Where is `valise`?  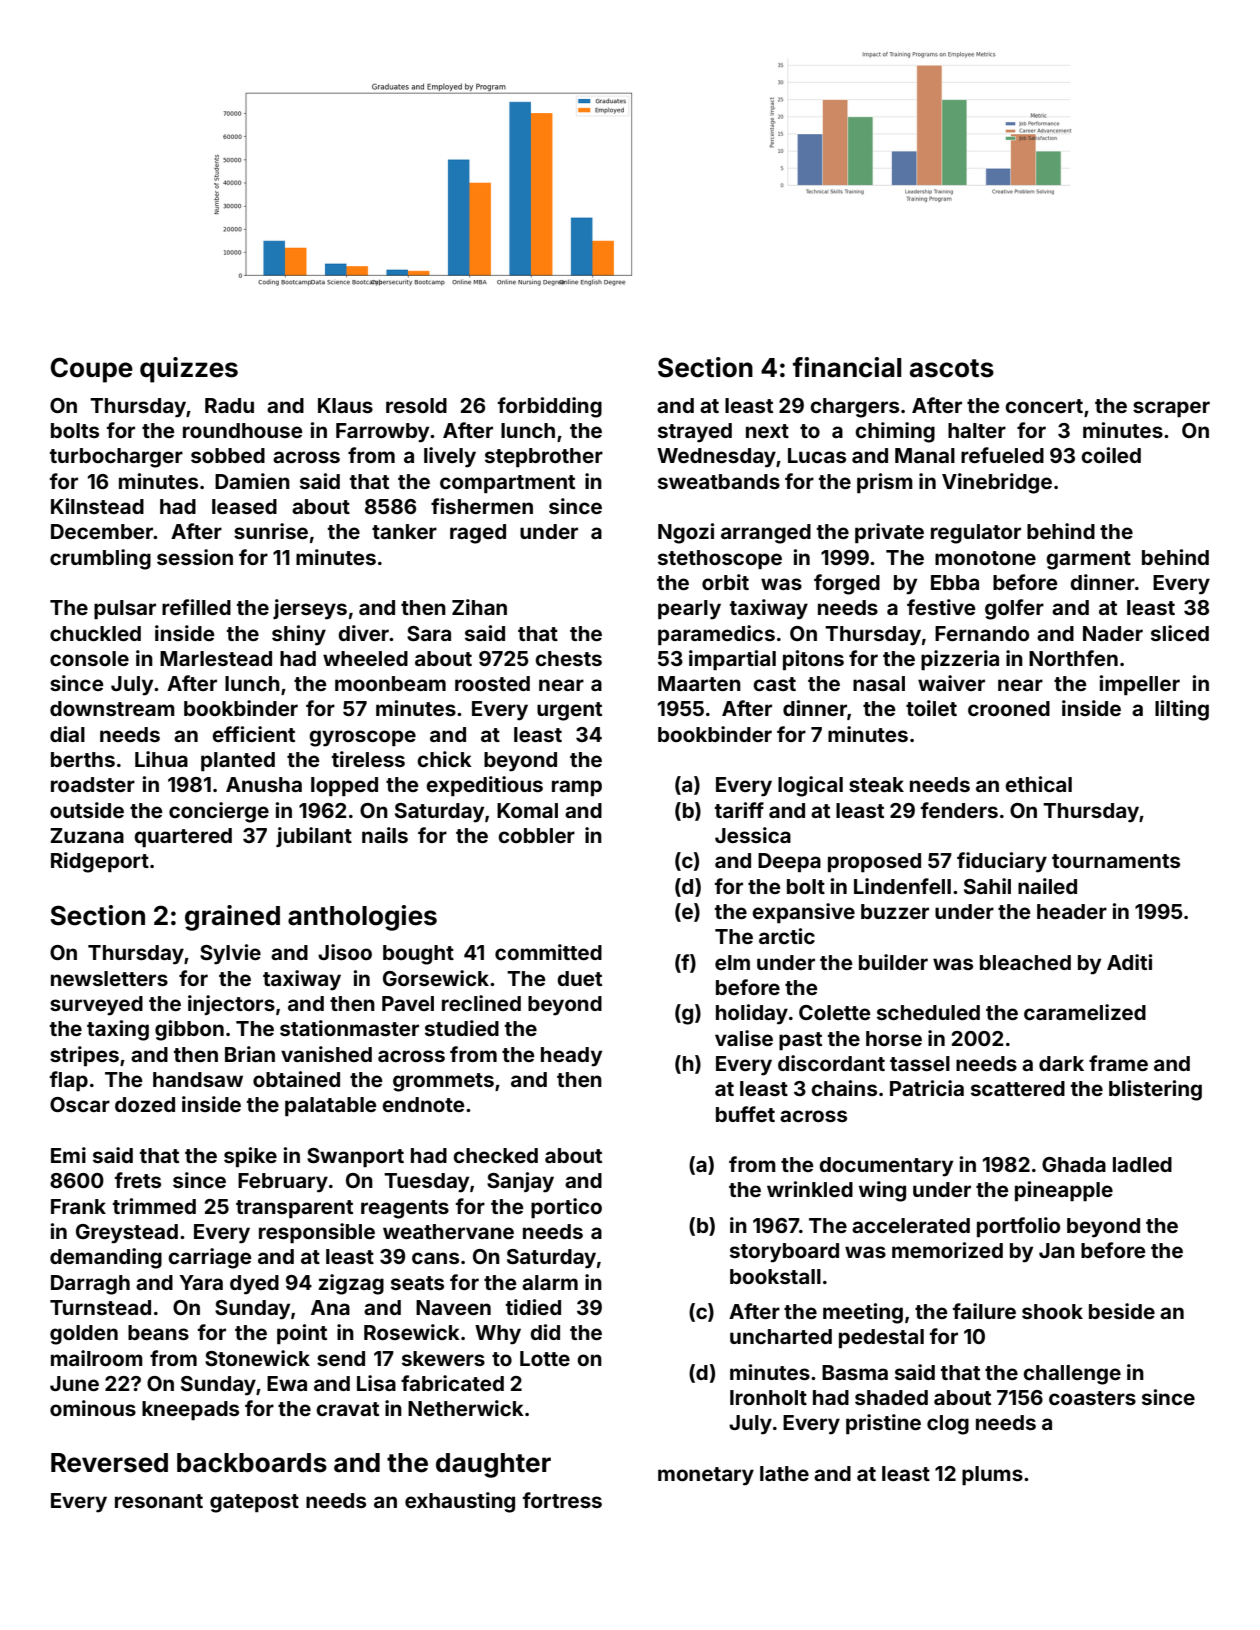 valise is located at coordinates (744, 1038).
